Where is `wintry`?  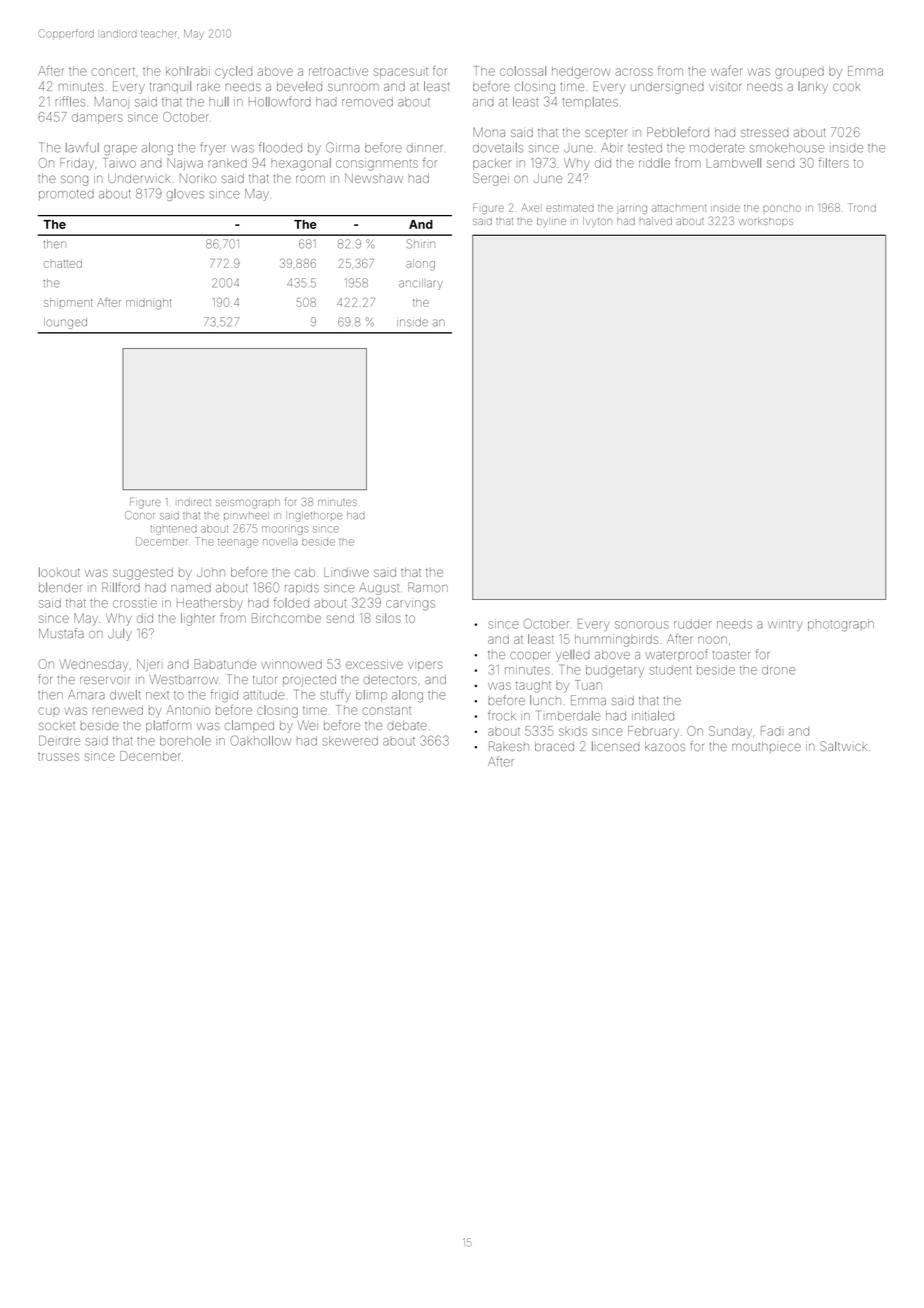
wintry is located at coordinates (785, 625).
